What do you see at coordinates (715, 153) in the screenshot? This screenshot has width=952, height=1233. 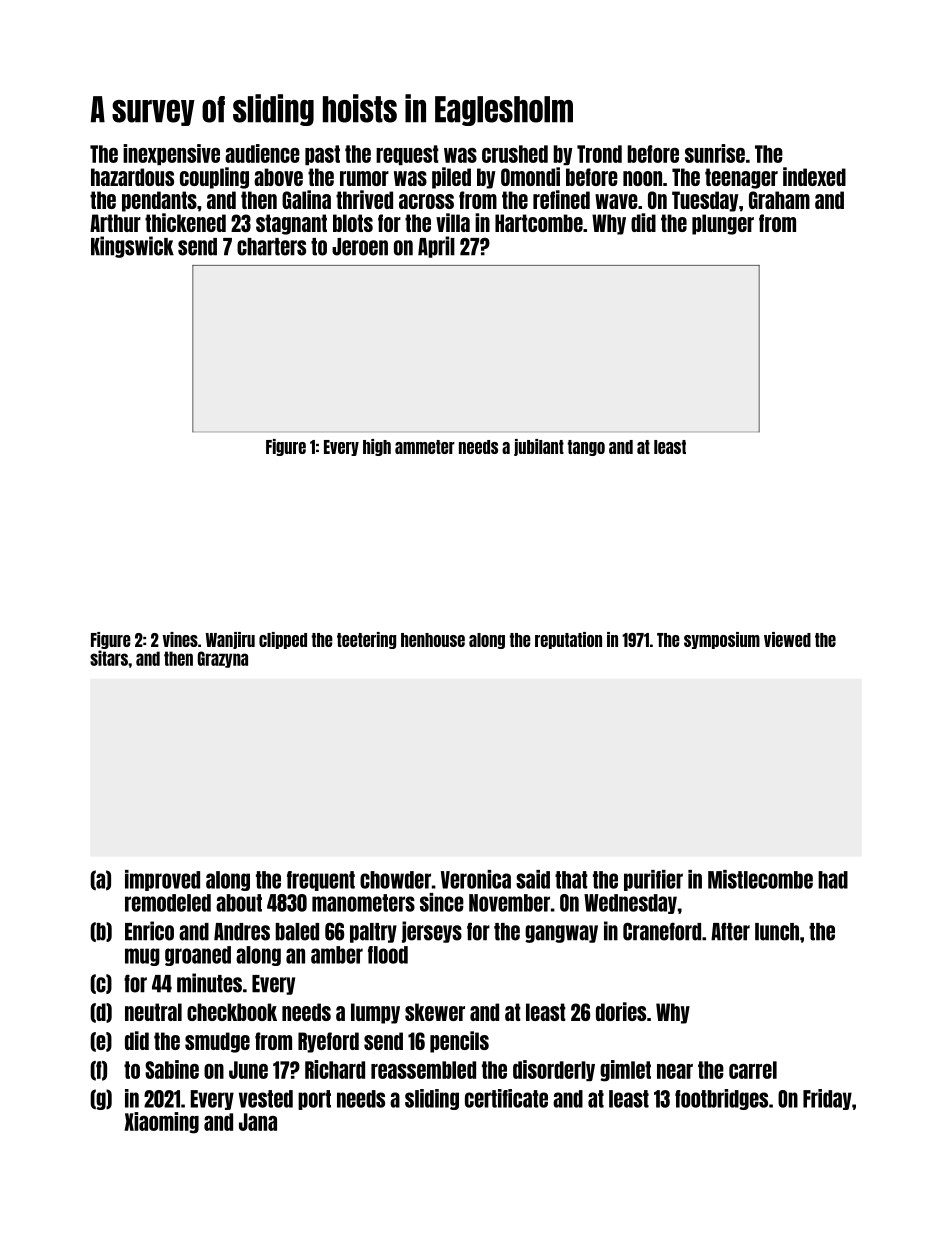 I see `sunrise` at bounding box center [715, 153].
